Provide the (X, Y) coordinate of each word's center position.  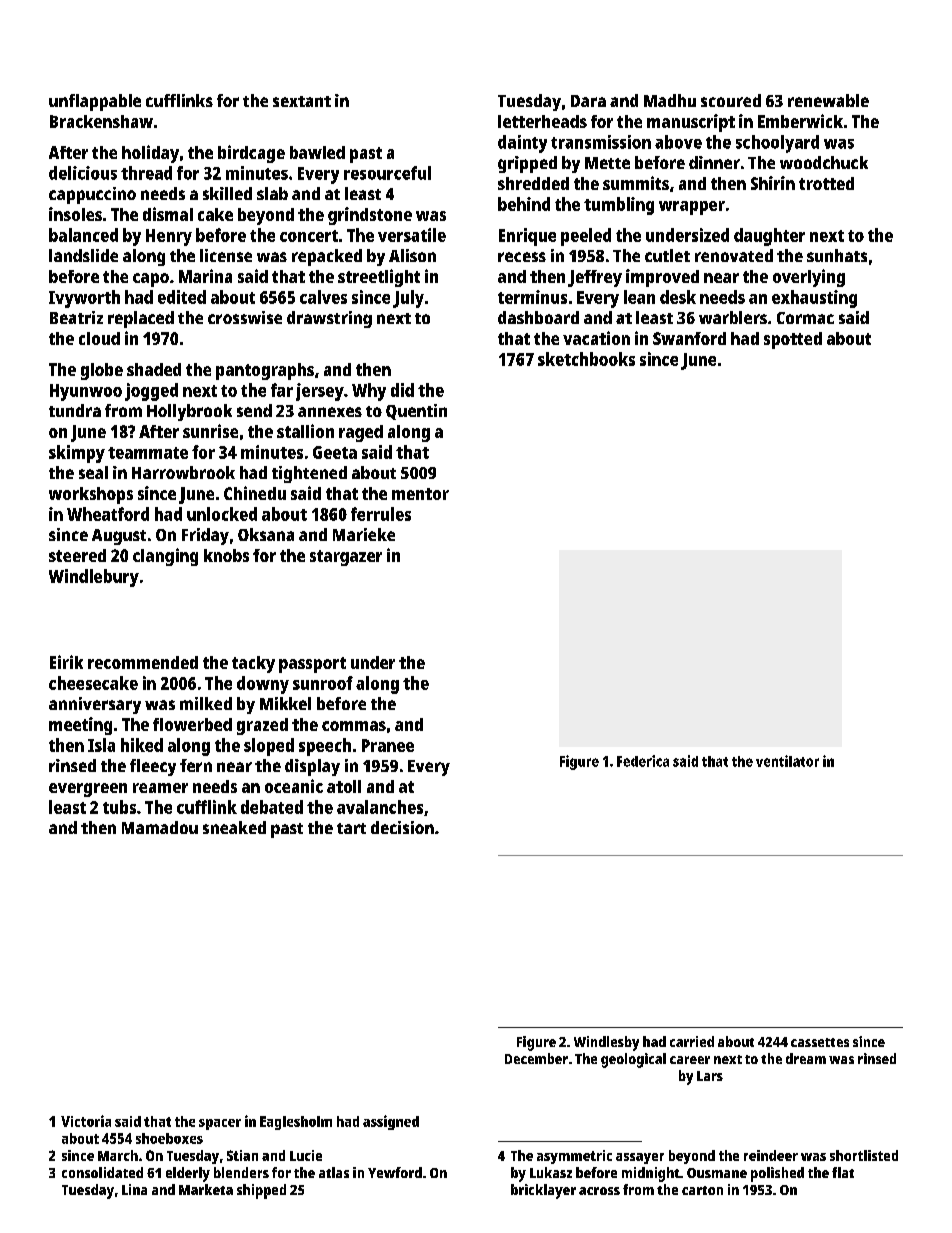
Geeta (335, 452)
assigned (391, 1122)
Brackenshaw (101, 121)
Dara (588, 101)
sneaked (234, 827)
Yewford (395, 1172)
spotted (793, 340)
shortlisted (864, 1155)
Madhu (670, 100)
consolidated (102, 1172)
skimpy (77, 454)
